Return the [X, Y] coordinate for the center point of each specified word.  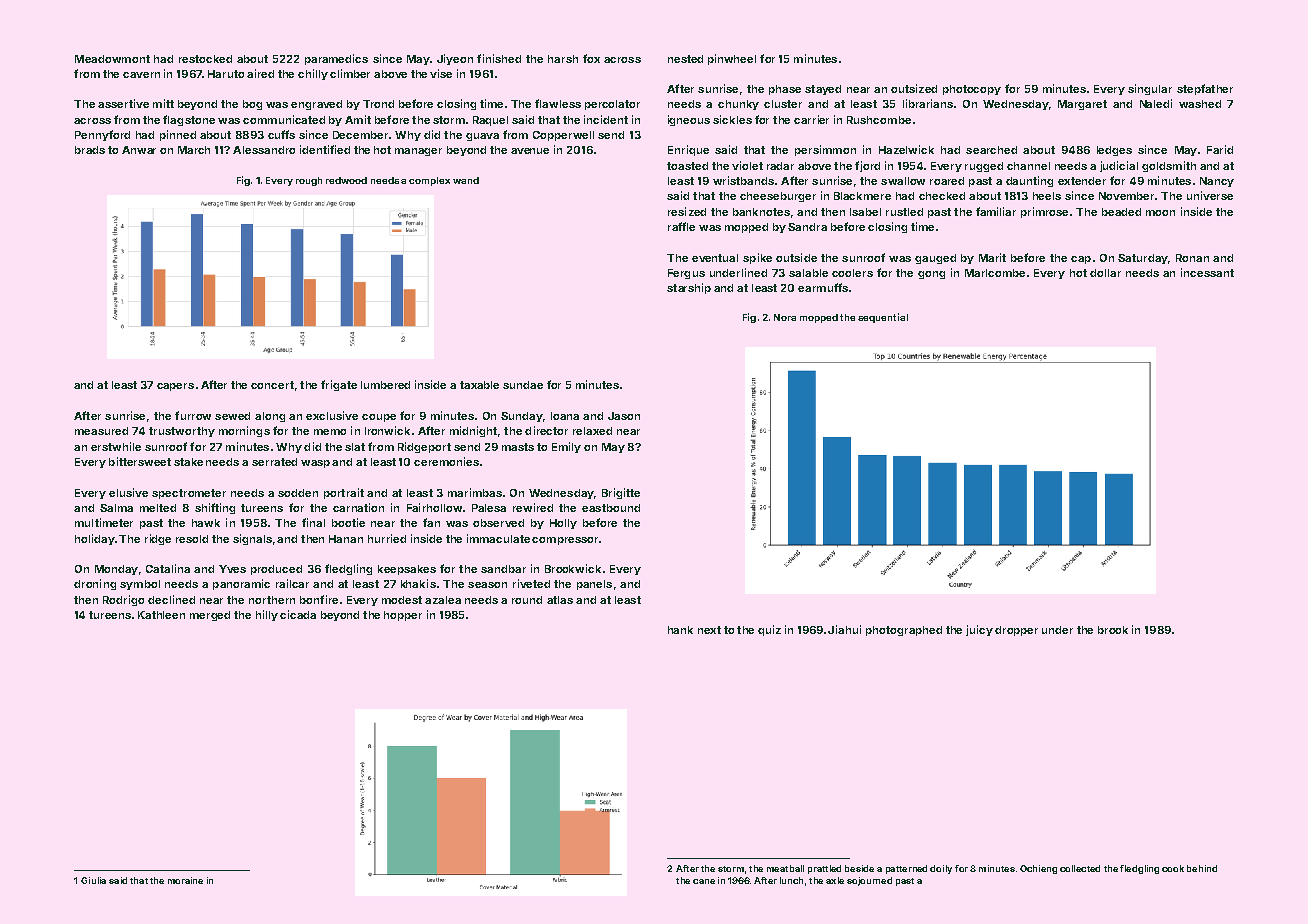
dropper [1016, 631]
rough [309, 181]
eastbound [611, 508]
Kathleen [161, 615]
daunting [1029, 181]
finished [499, 58]
